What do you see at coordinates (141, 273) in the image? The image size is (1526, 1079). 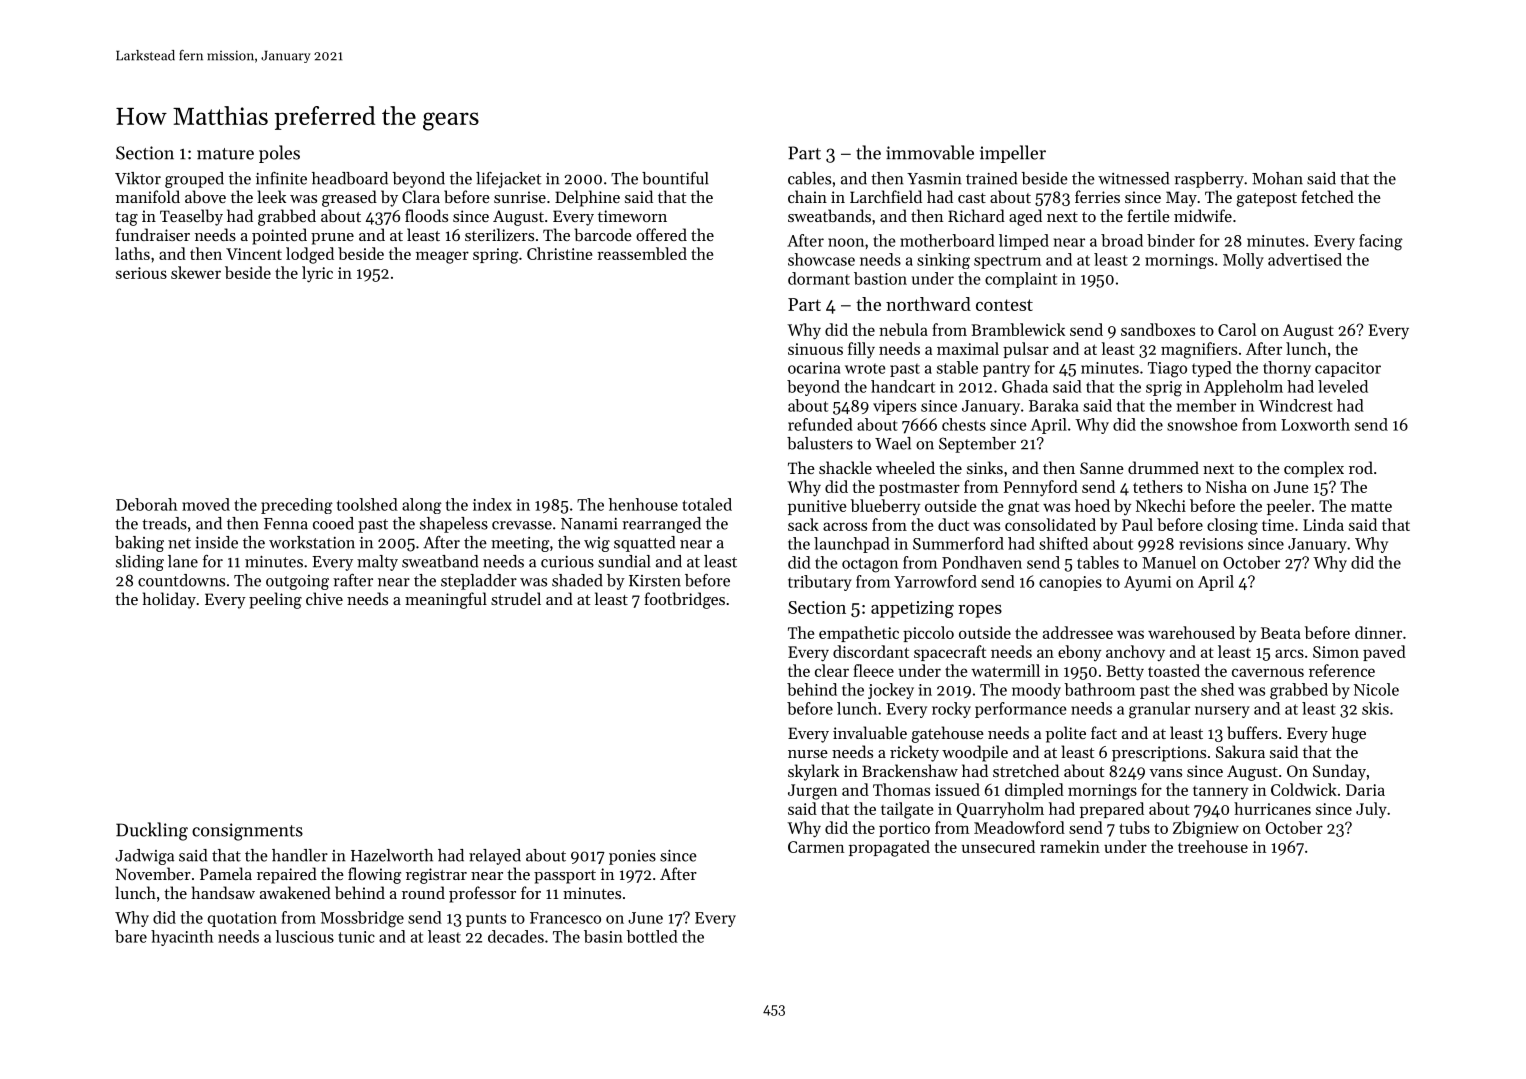 I see `serious` at bounding box center [141, 273].
